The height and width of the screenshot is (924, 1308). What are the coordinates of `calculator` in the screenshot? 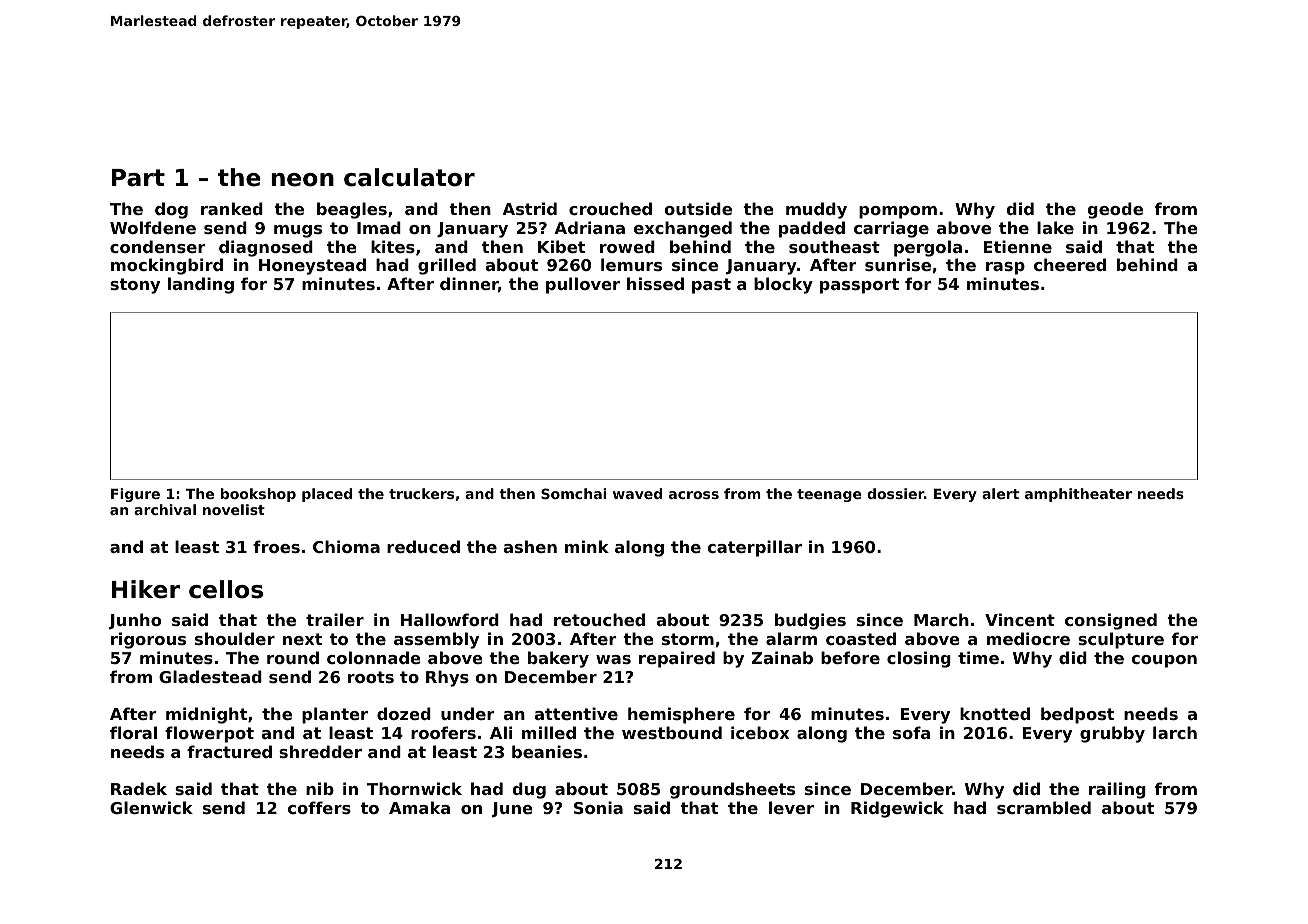 It's located at (409, 177).
